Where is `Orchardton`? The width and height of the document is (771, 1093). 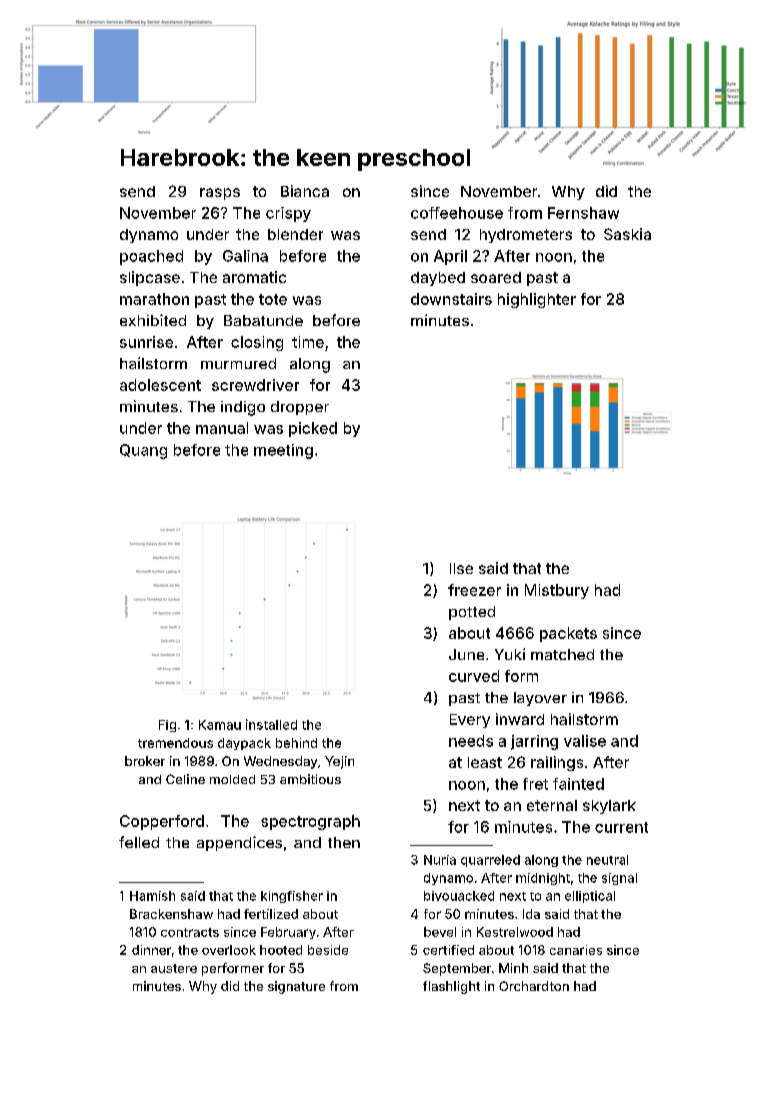
Orchardton is located at coordinates (534, 986).
